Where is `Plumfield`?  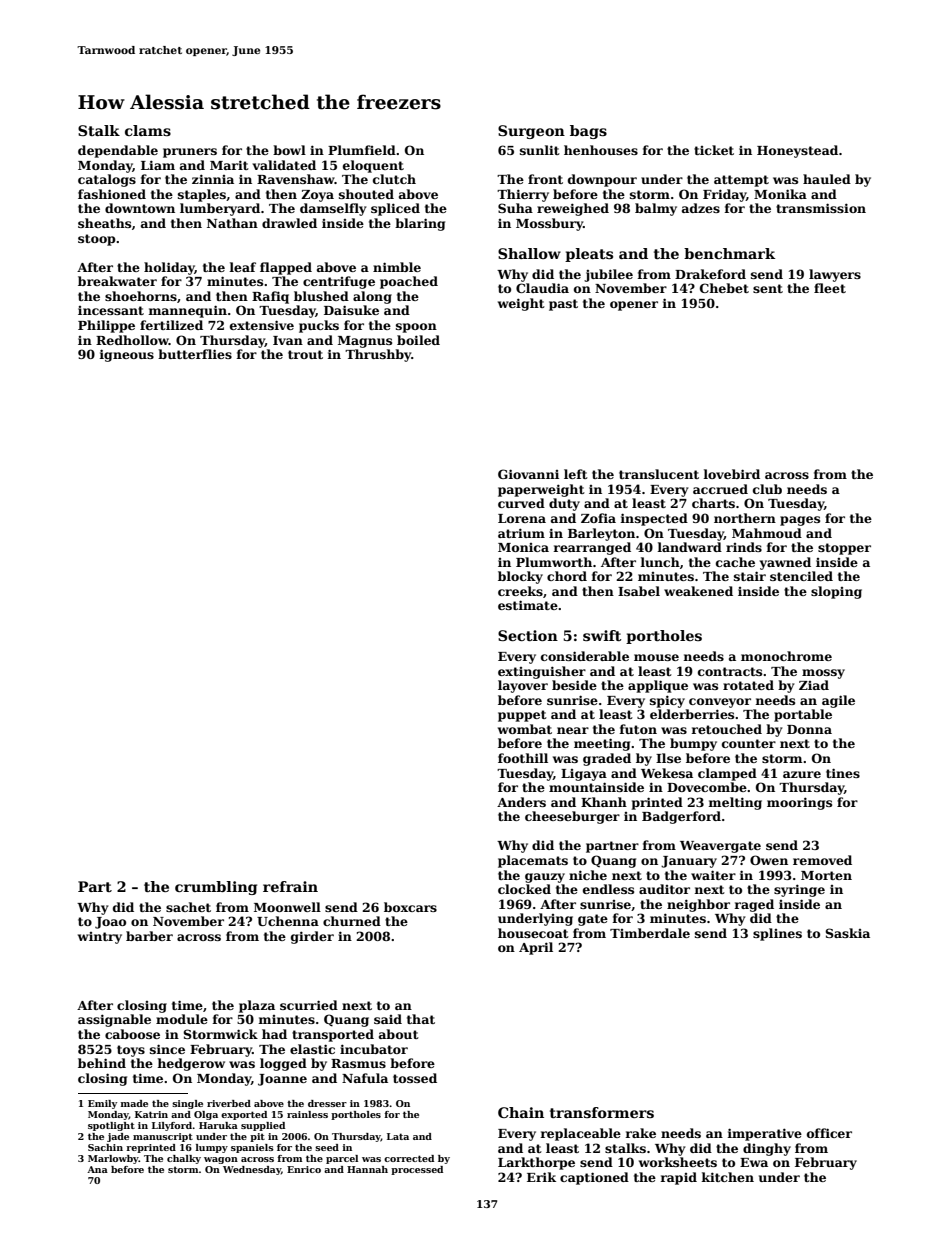
Plumfield is located at coordinates (362, 150).
